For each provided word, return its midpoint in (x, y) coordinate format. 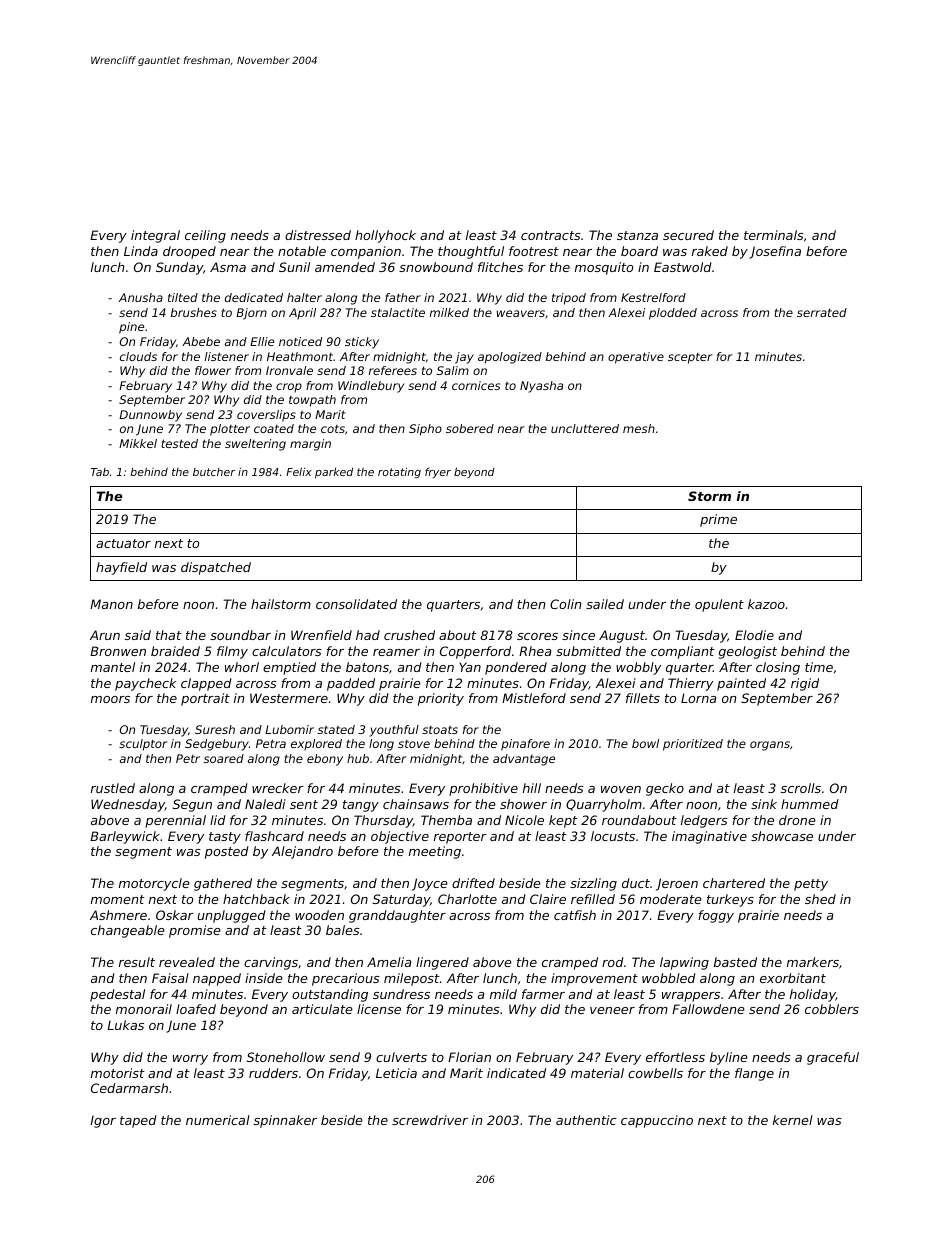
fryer (438, 472)
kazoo (766, 604)
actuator (123, 543)
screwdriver (430, 1120)
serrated (822, 312)
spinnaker (285, 1121)
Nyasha (541, 387)
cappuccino (657, 1121)
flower (213, 370)
